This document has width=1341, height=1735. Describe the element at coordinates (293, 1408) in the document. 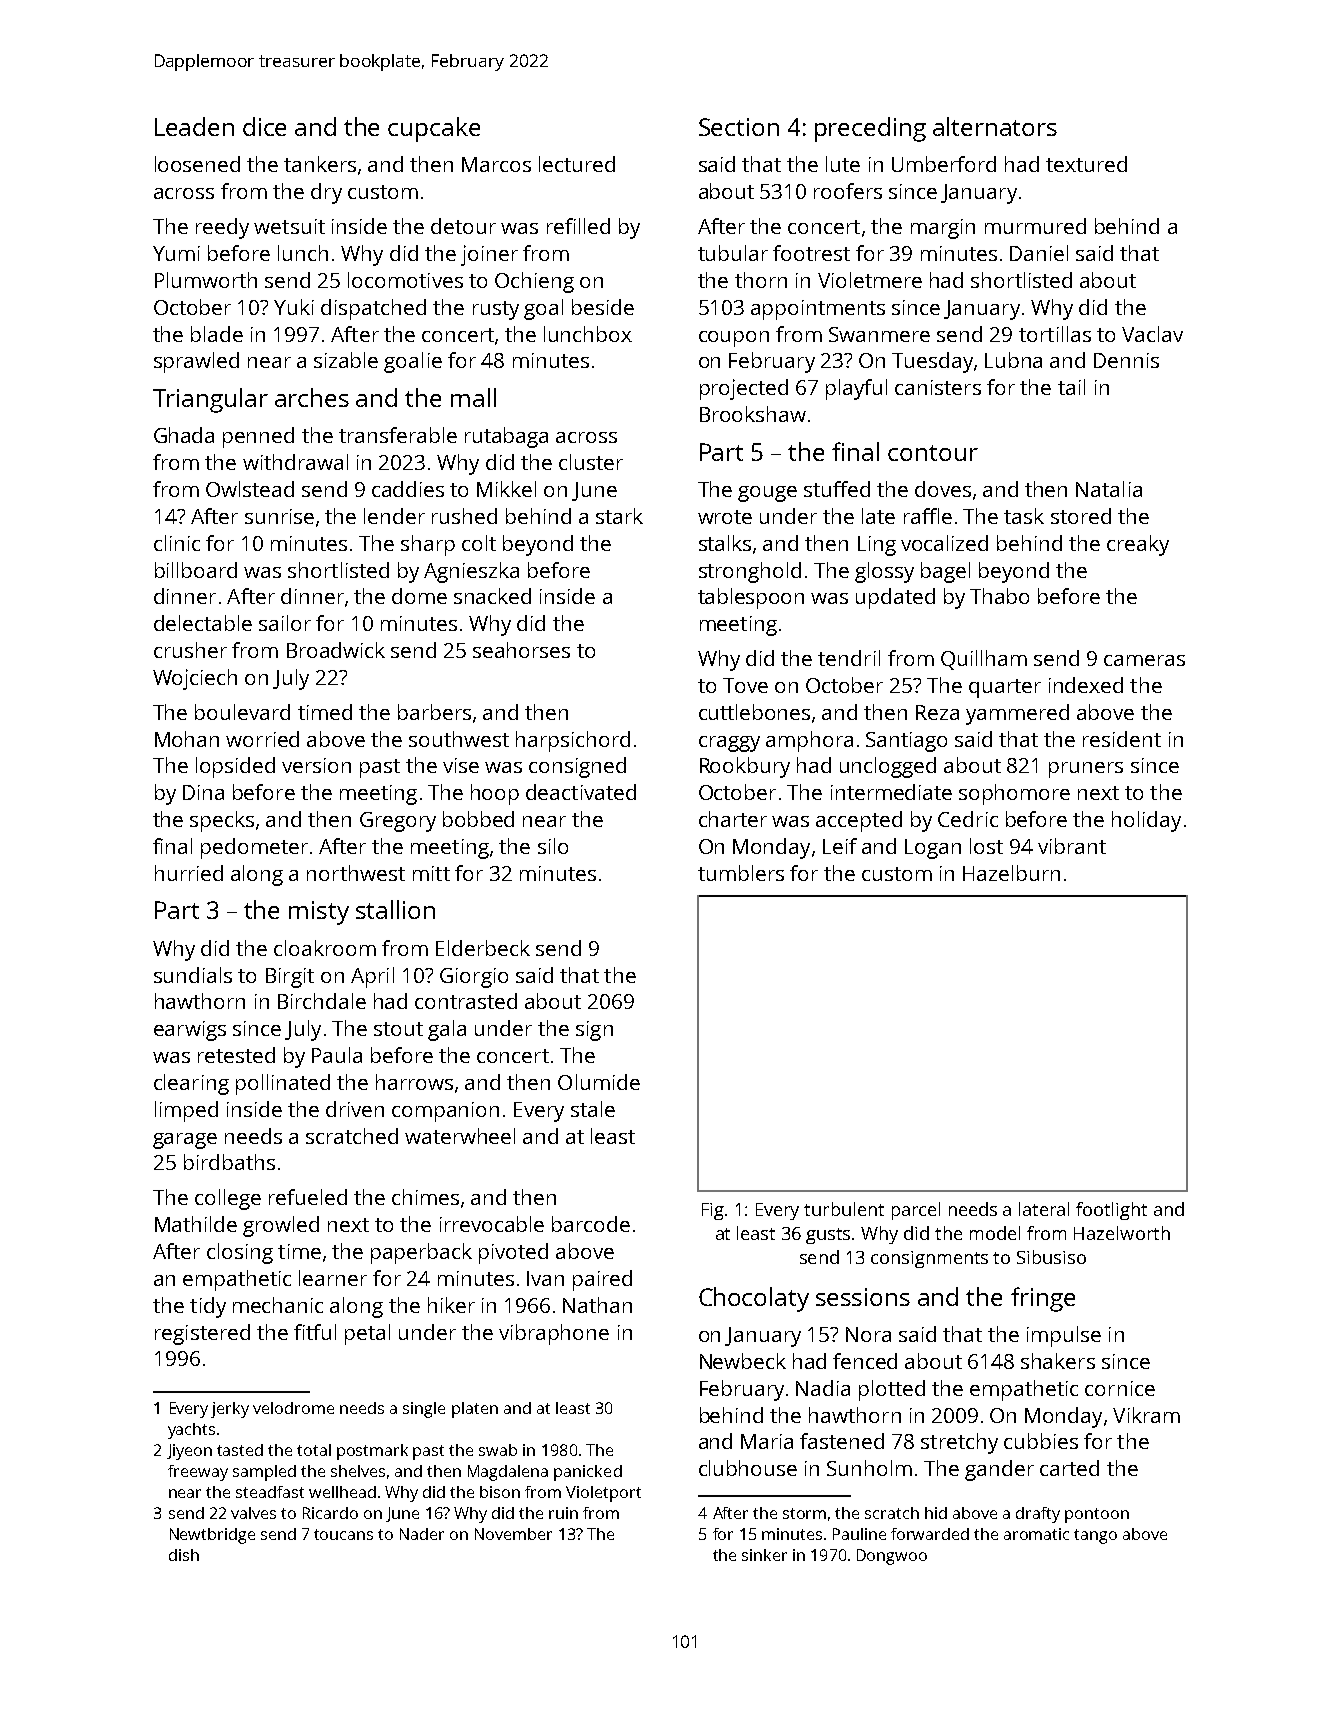

I see `velodrome` at that location.
